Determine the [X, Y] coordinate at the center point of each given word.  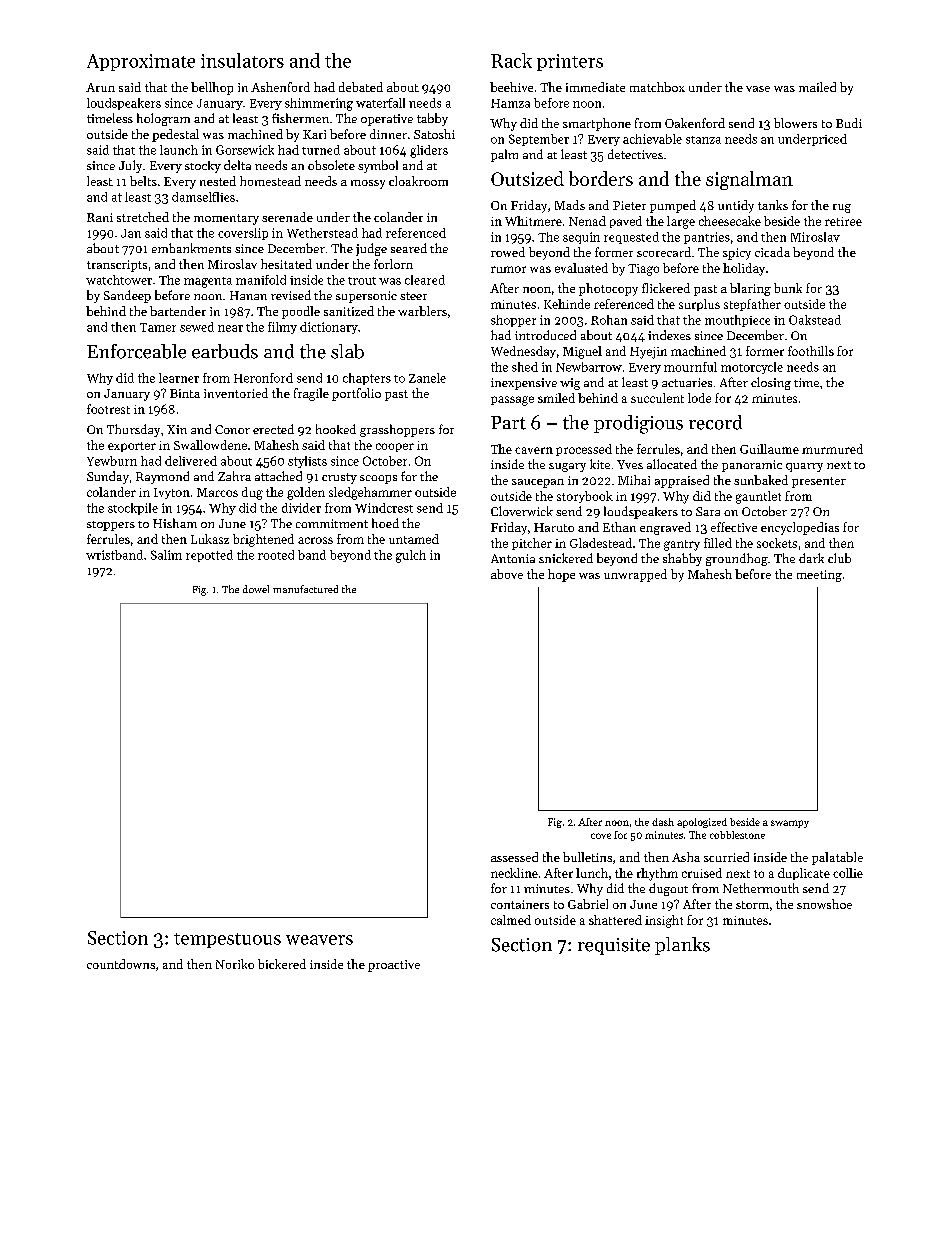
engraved [665, 528]
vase [758, 89]
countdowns [121, 964]
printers [570, 62]
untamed [414, 539]
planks [682, 946]
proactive [394, 966]
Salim [166, 555]
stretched [143, 217]
